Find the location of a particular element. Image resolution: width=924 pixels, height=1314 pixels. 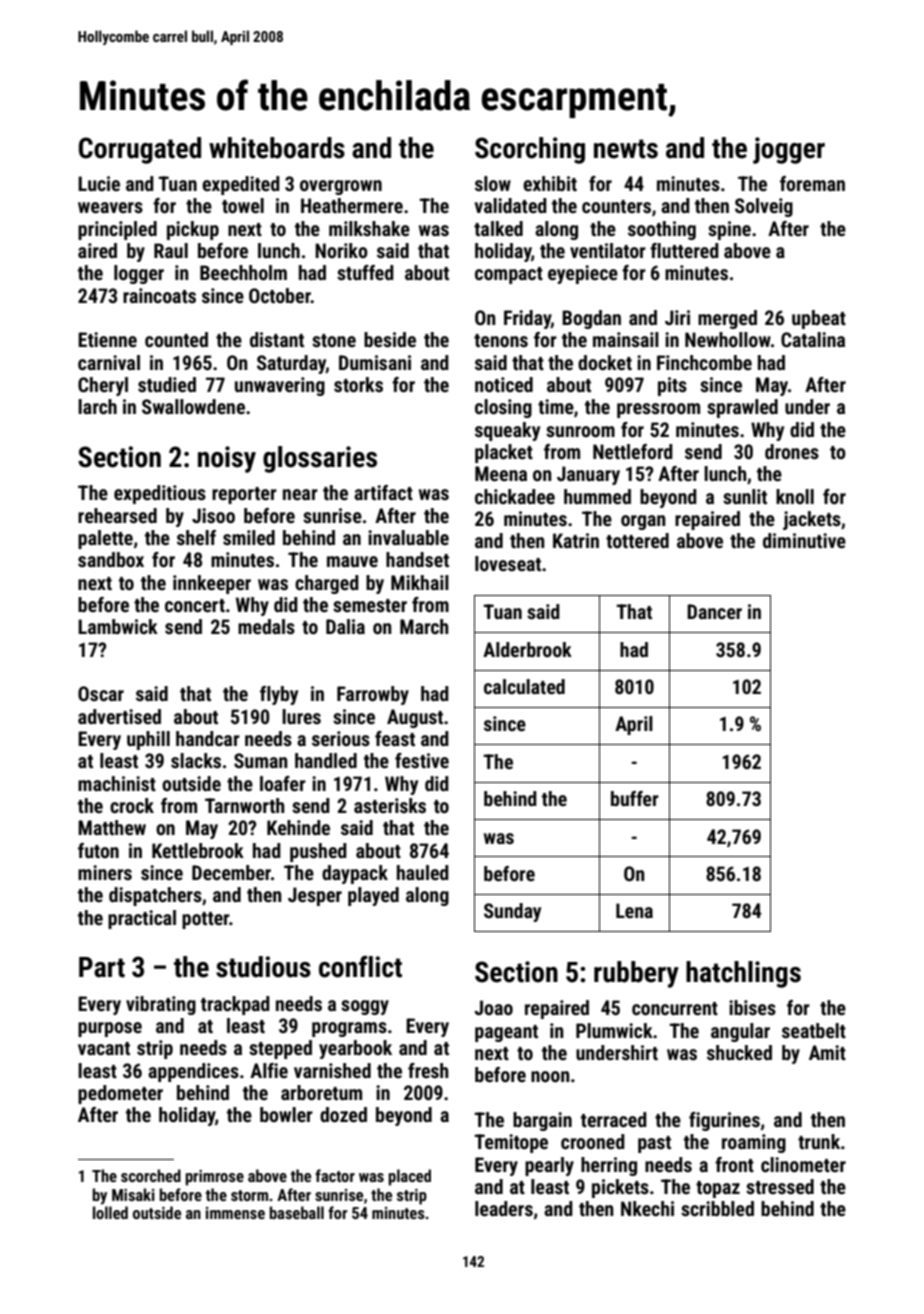

Dalia is located at coordinates (345, 626).
